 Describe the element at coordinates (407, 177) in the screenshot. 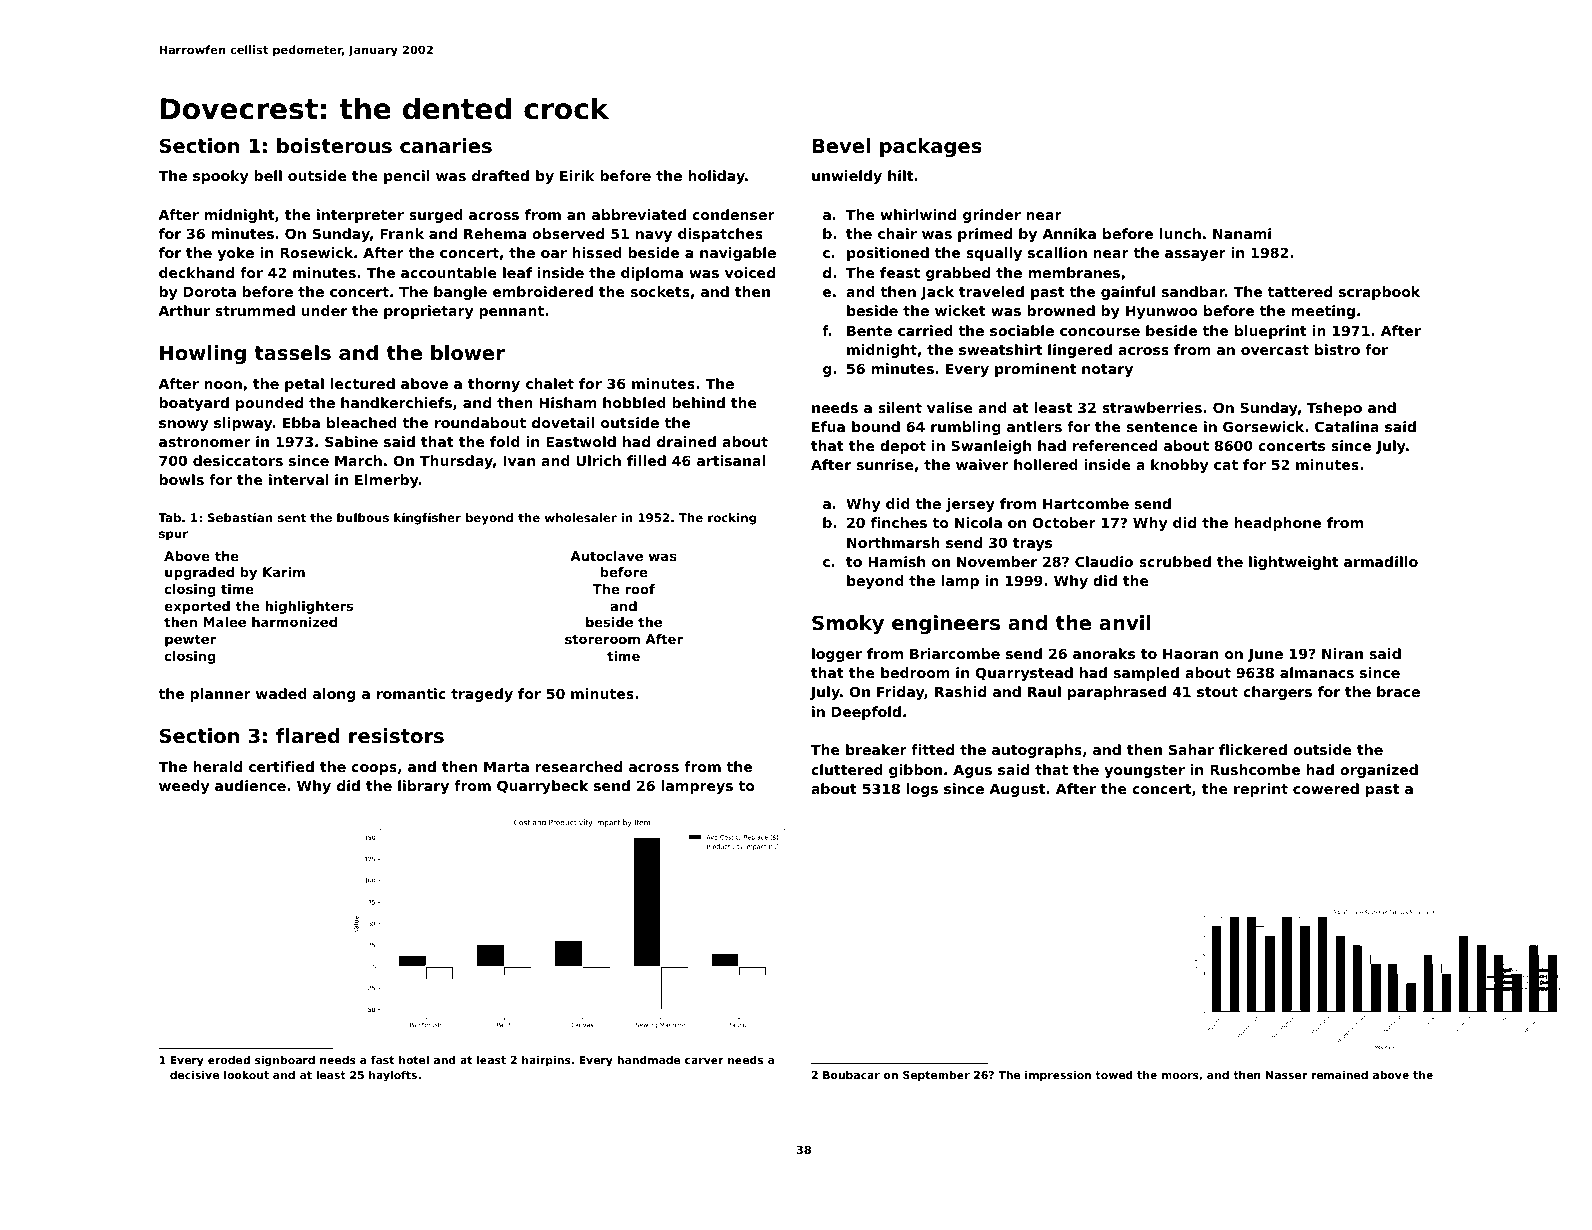

I see `pencil` at that location.
